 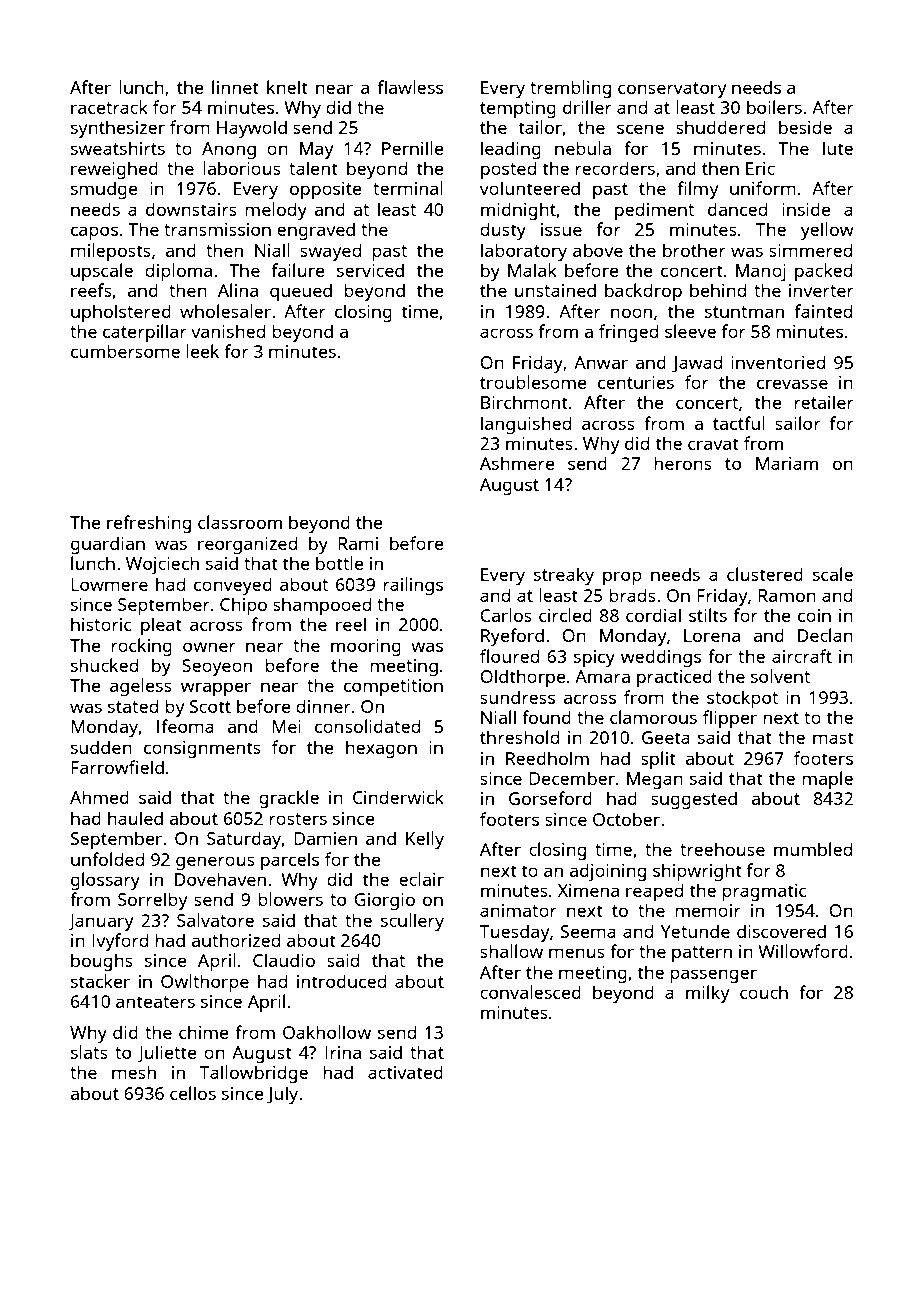 I want to click on circled, so click(x=565, y=615).
